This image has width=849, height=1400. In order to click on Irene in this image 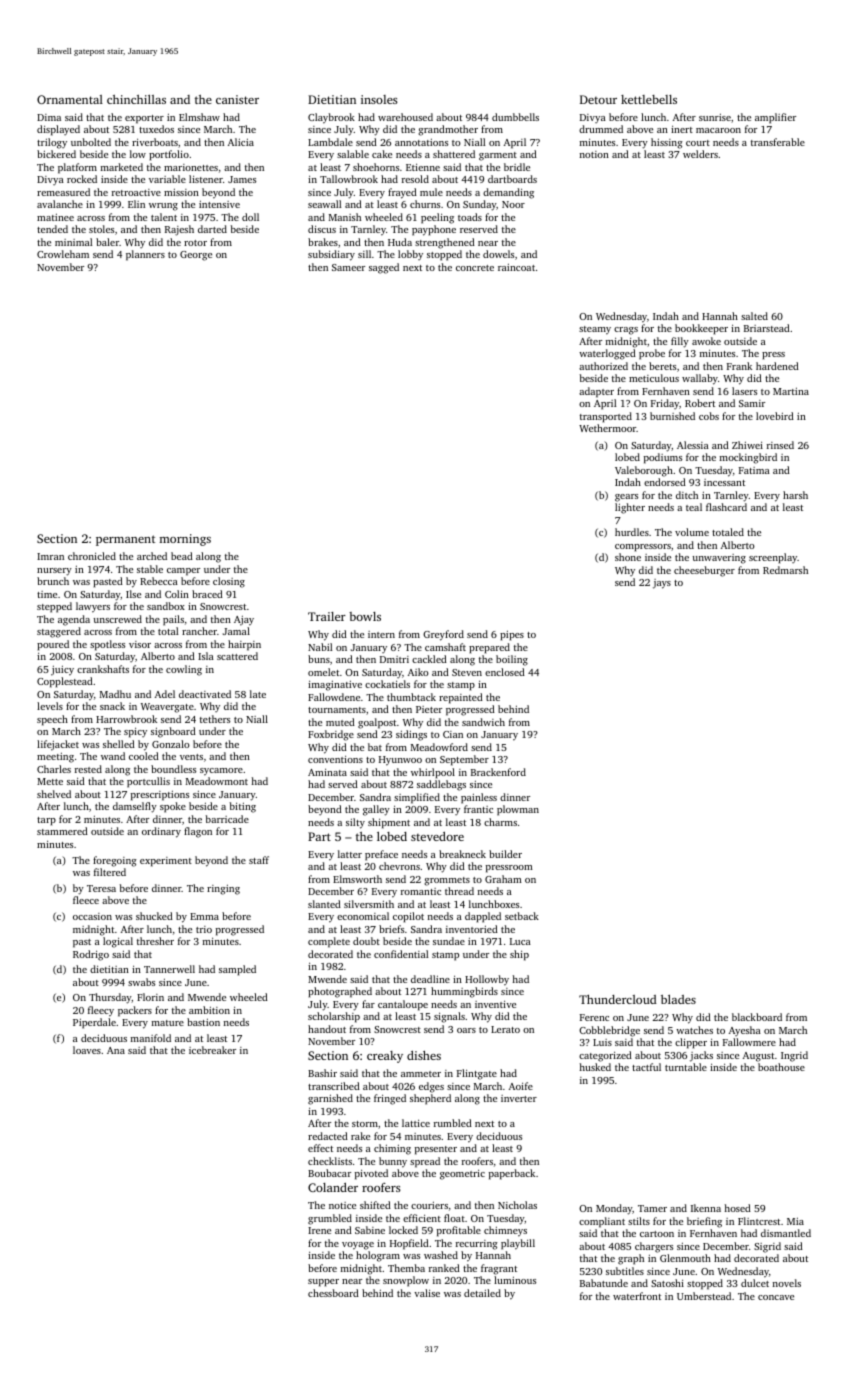, I will do `click(319, 1230)`.
